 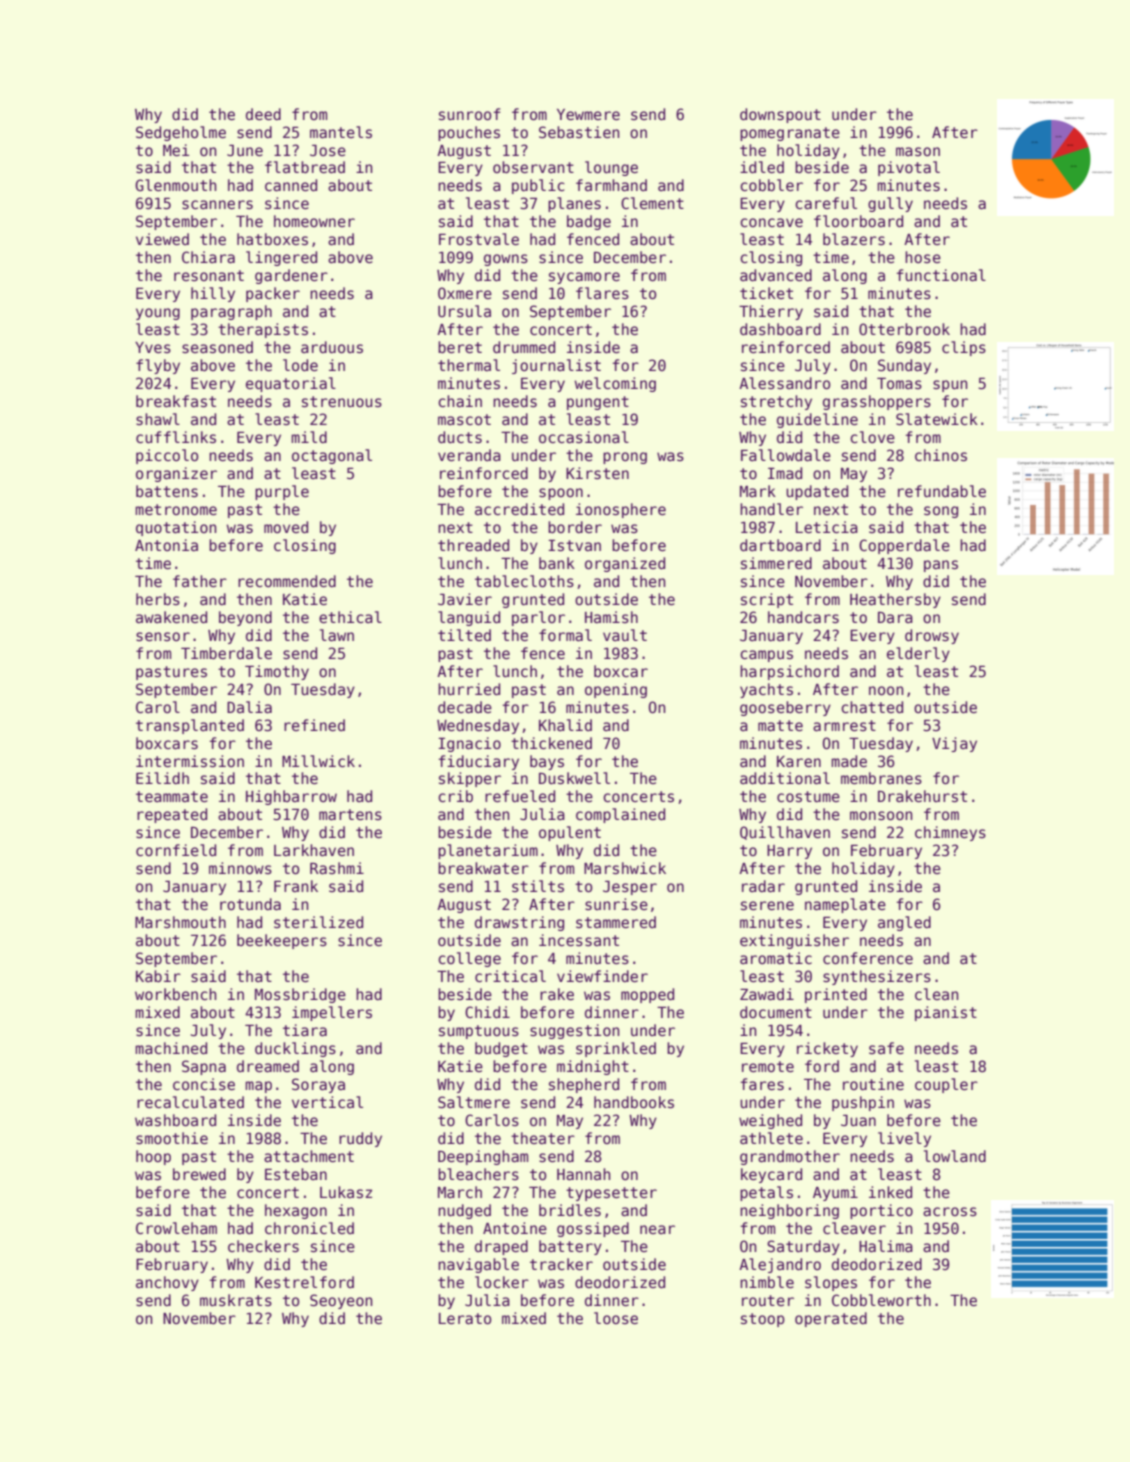 I want to click on accredited, so click(x=519, y=509).
